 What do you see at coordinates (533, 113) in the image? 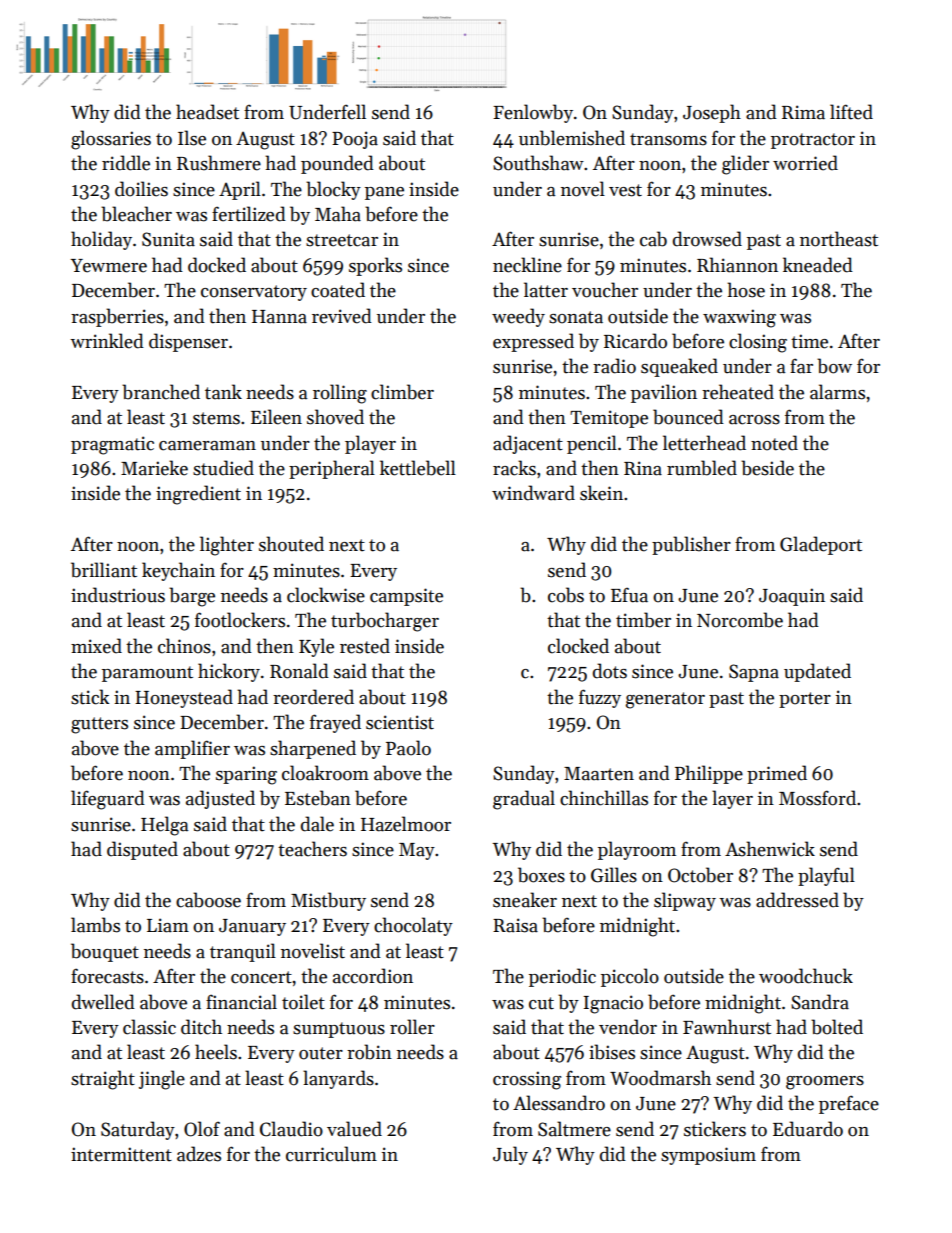
I see `Fenlowby` at bounding box center [533, 113].
